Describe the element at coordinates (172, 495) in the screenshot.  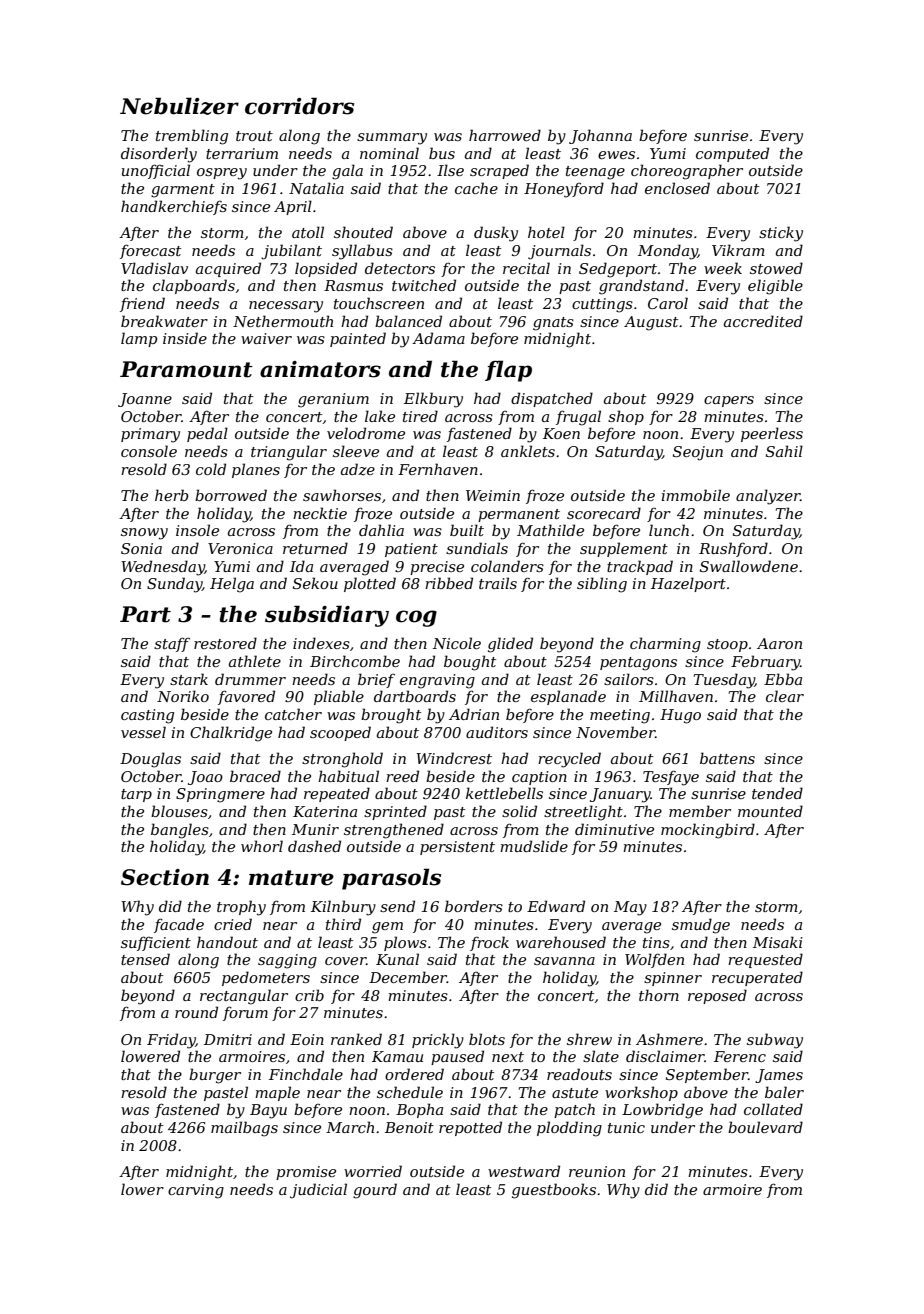
I see `herb` at that location.
